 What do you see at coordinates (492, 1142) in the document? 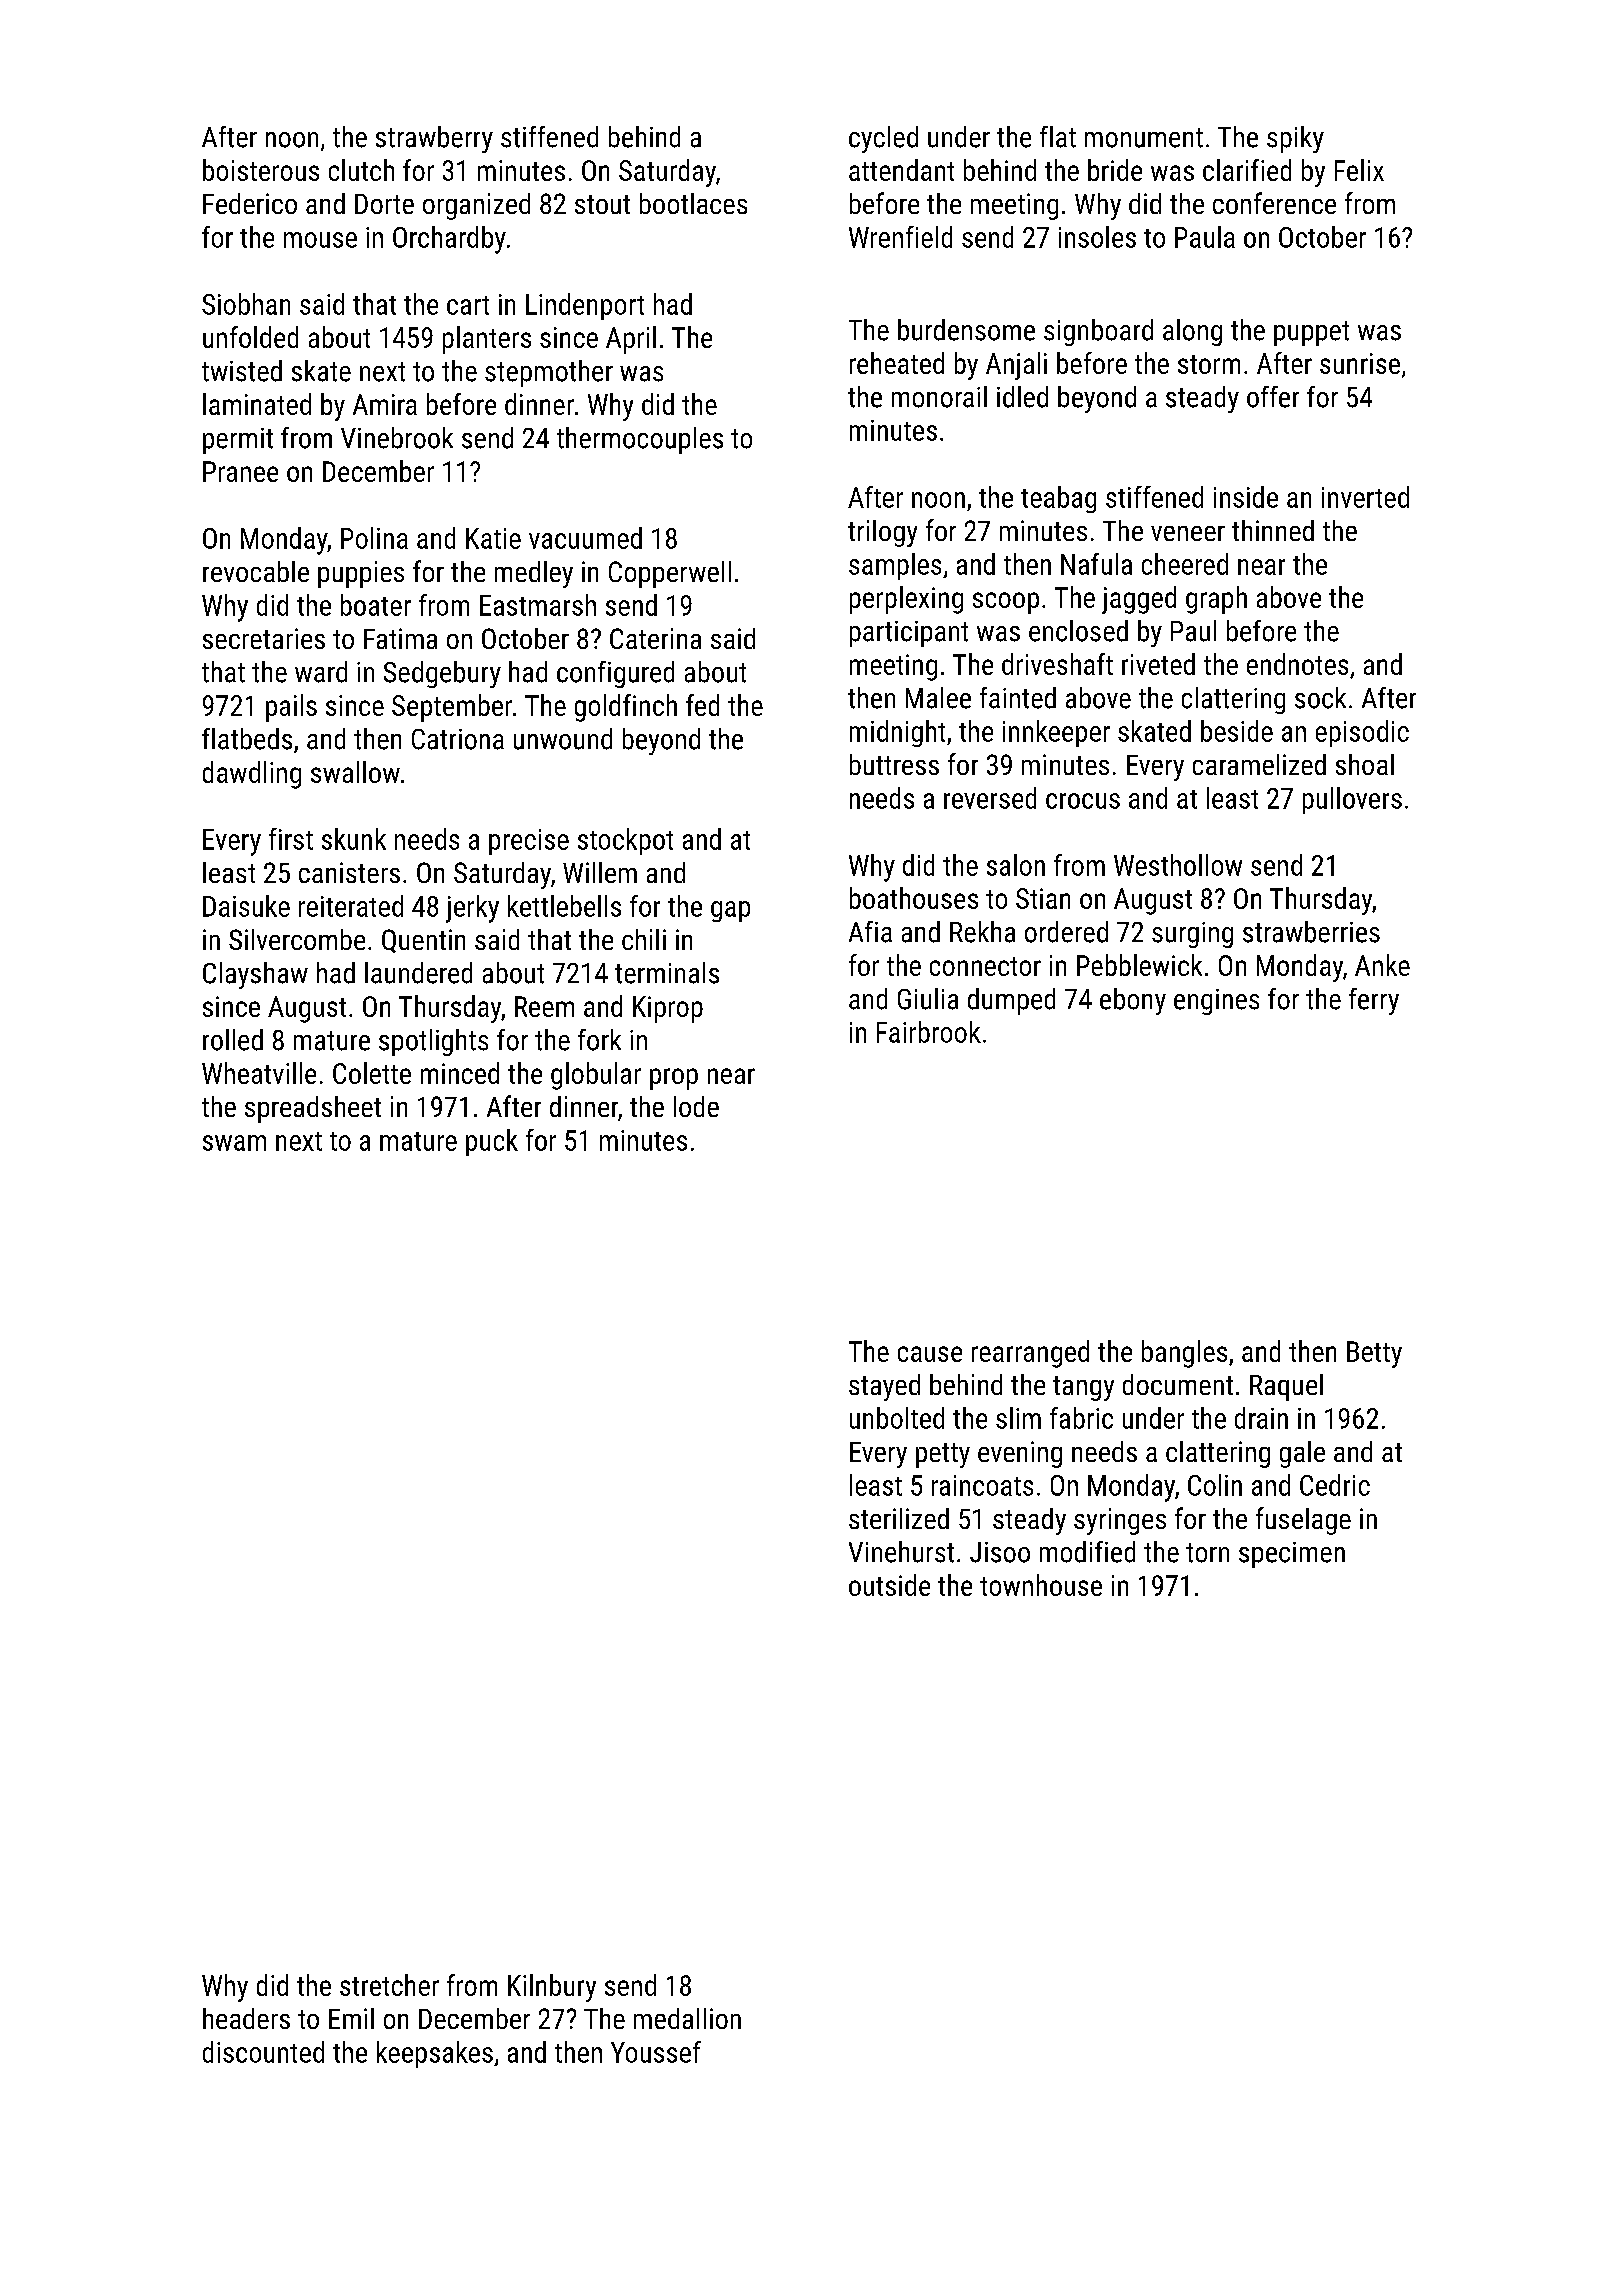
I see `puck` at bounding box center [492, 1142].
